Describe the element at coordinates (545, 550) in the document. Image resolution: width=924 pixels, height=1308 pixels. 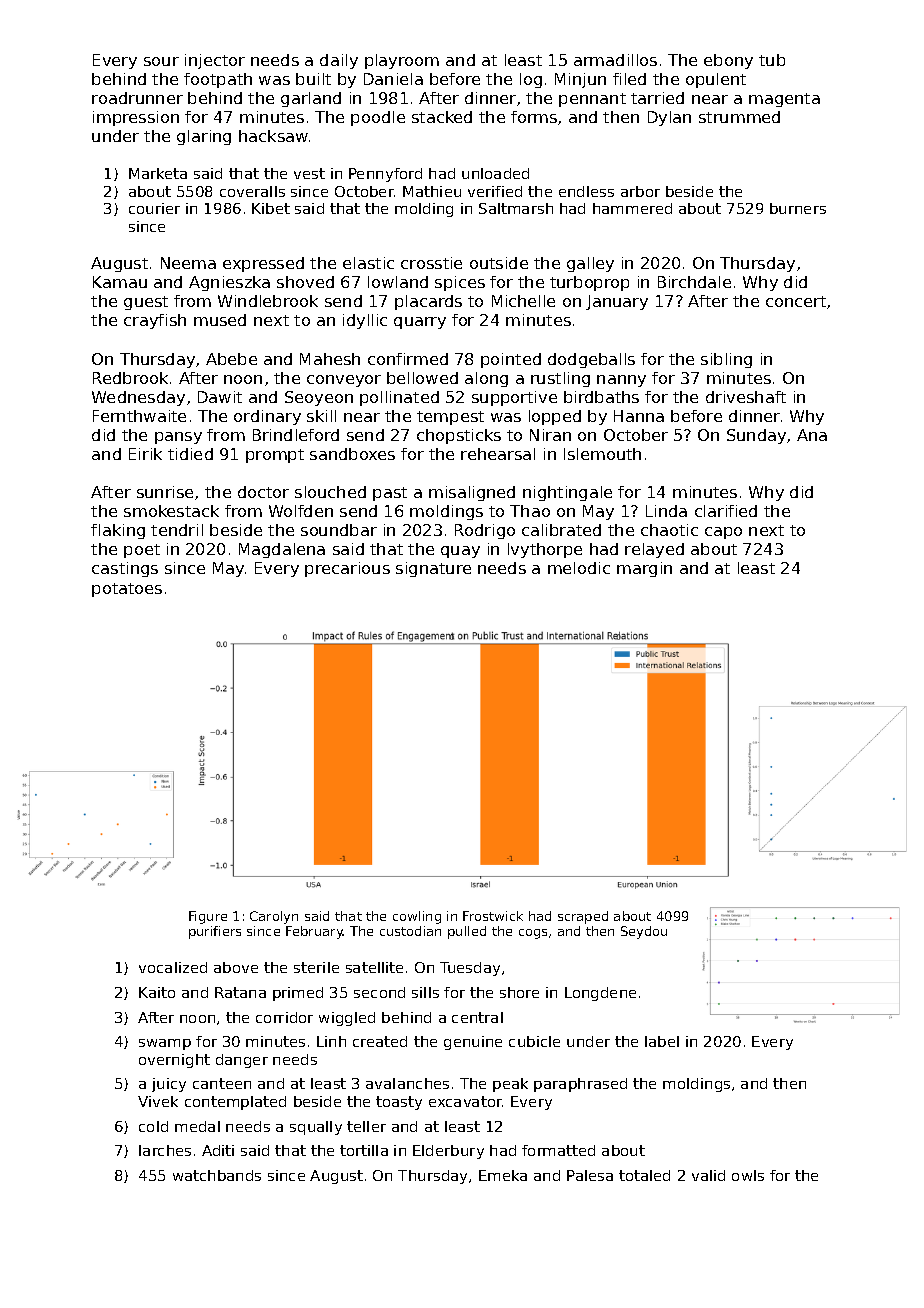
I see `Ivythorpe` at that location.
